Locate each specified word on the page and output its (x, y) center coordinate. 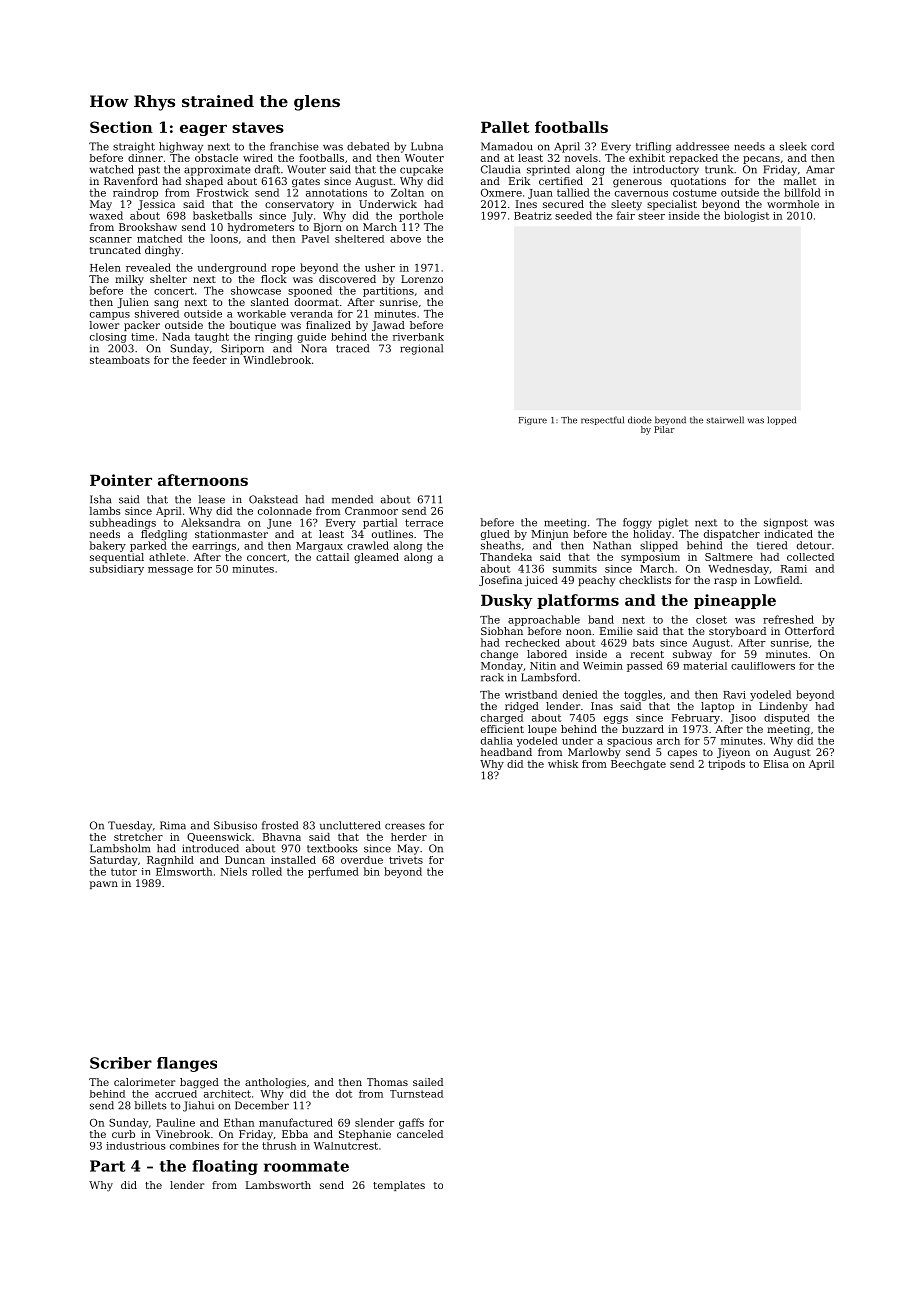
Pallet (505, 127)
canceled (420, 1134)
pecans (761, 160)
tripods (726, 765)
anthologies (275, 1083)
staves (258, 127)
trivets (406, 860)
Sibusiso (235, 825)
